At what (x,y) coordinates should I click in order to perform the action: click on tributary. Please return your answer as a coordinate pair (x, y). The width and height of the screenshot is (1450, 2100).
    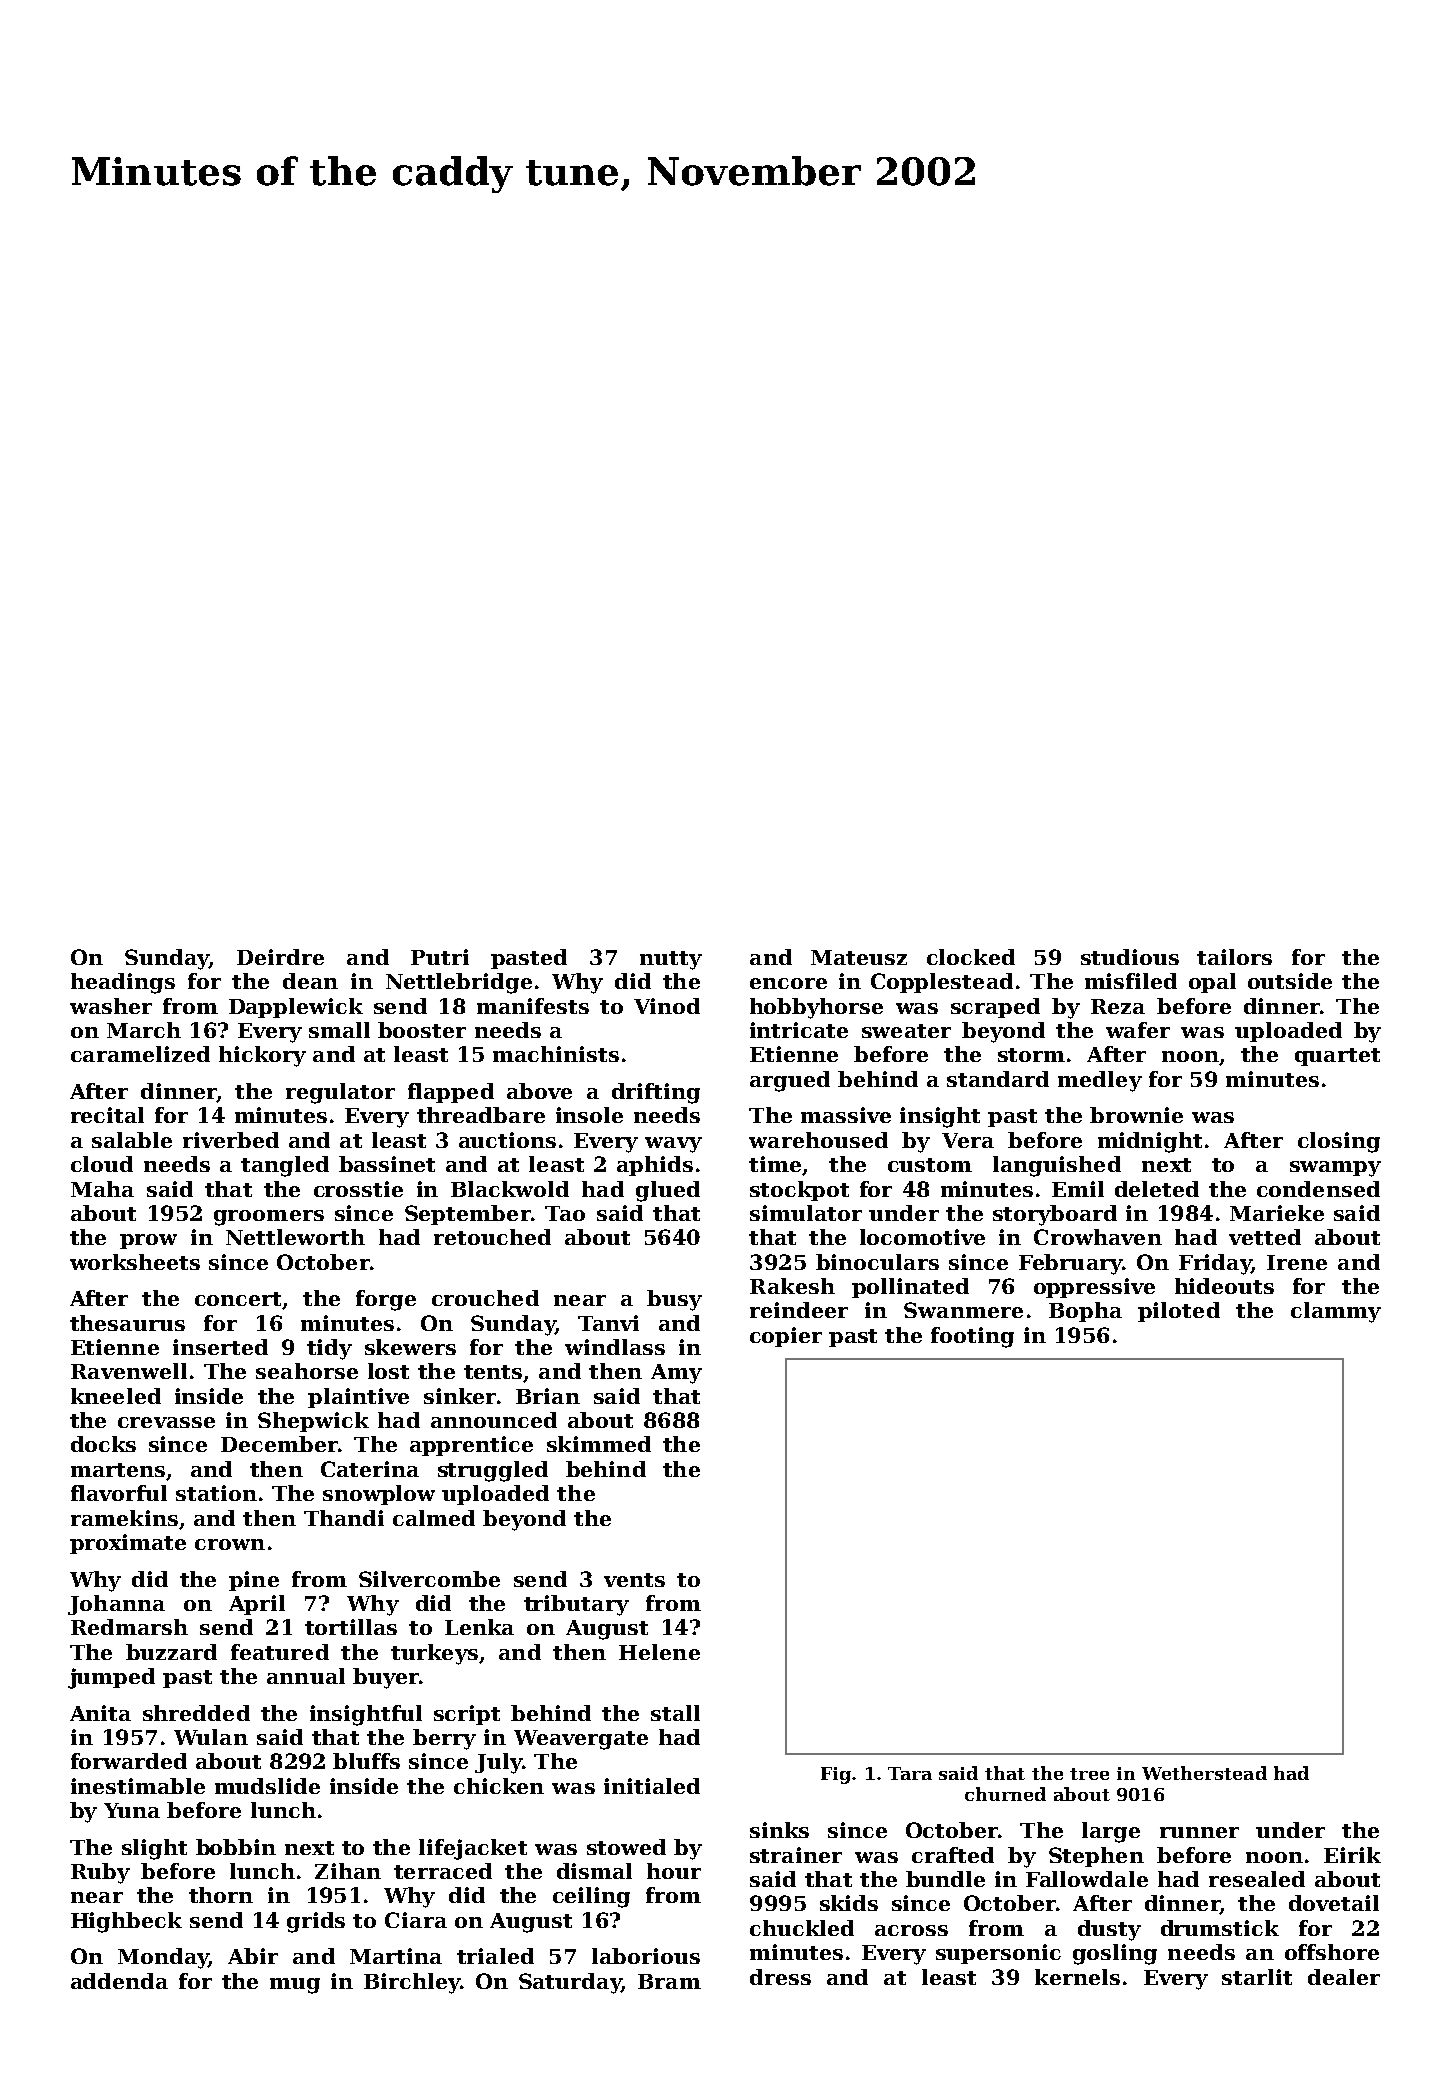
    Looking at the image, I should click on (576, 1605).
